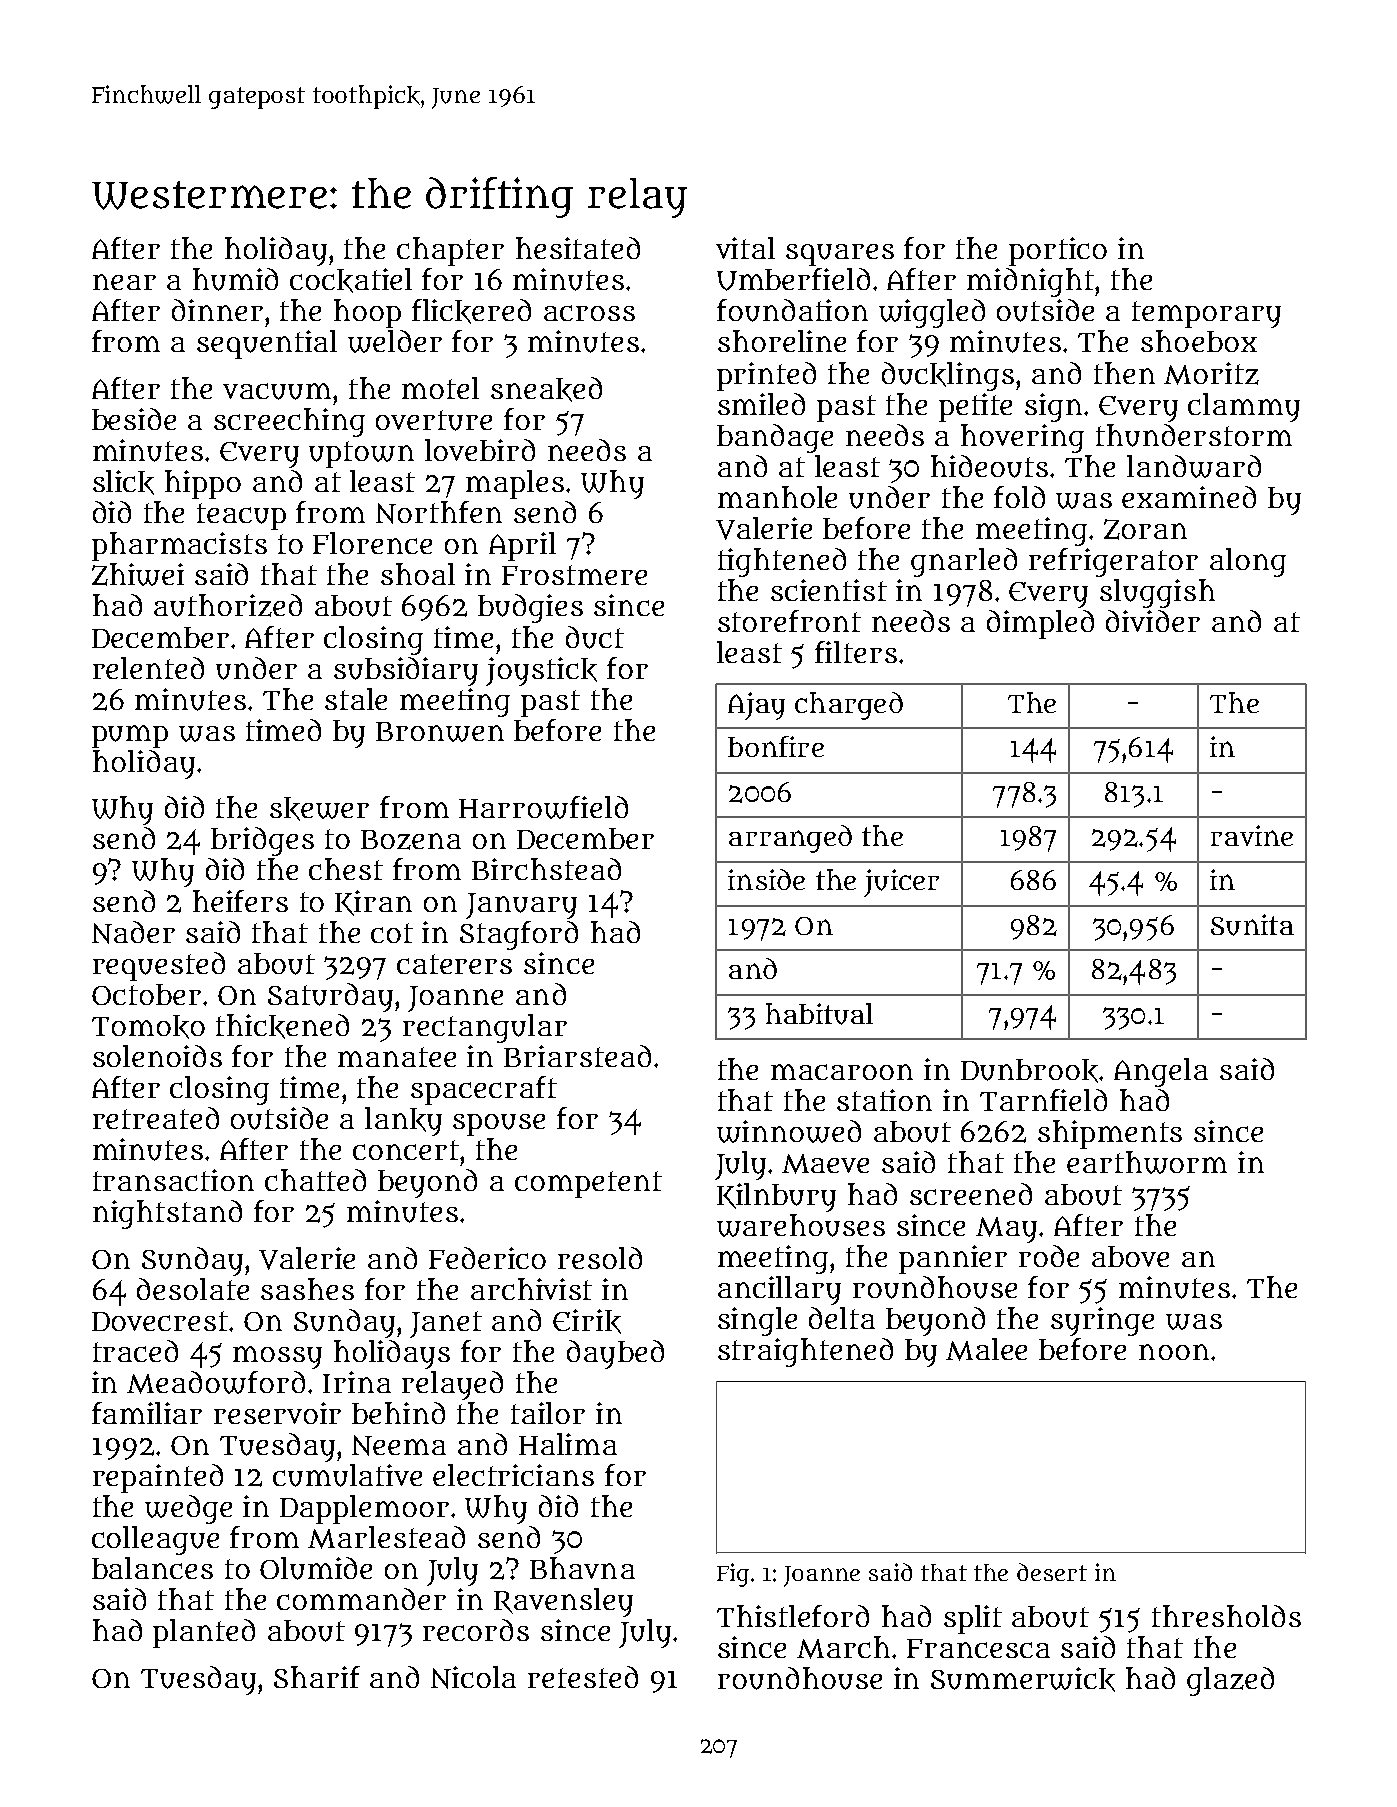  Describe the element at coordinates (587, 1321) in the screenshot. I see `Eirik` at that location.
